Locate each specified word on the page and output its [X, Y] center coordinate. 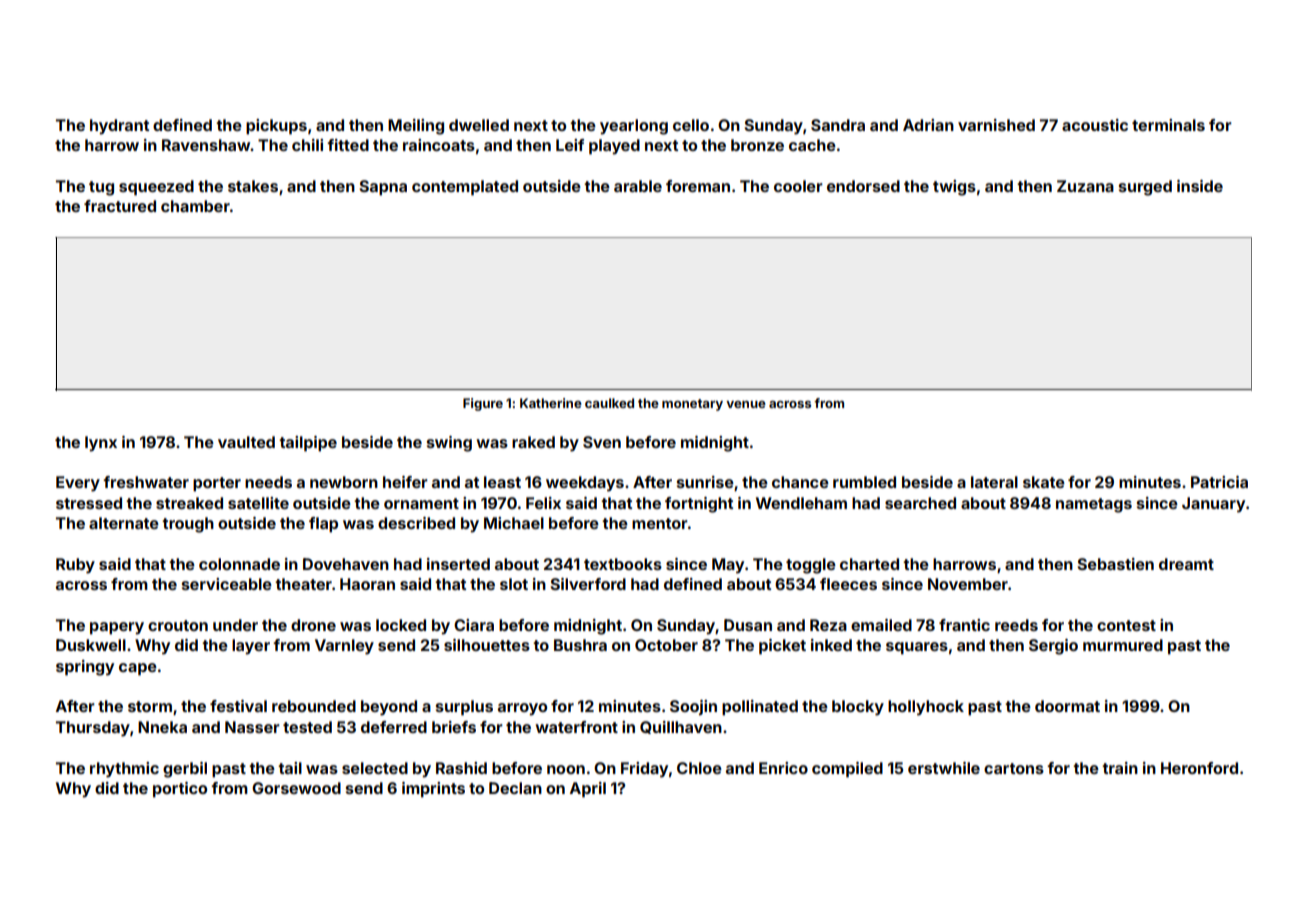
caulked [609, 403]
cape [138, 669]
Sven [602, 442]
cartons [1014, 768]
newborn [344, 482]
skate [1044, 482]
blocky [858, 708]
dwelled [479, 125]
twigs [954, 188]
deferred [394, 727]
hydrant [119, 127]
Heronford [1199, 768]
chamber [195, 206]
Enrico [783, 768]
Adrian [928, 125]
